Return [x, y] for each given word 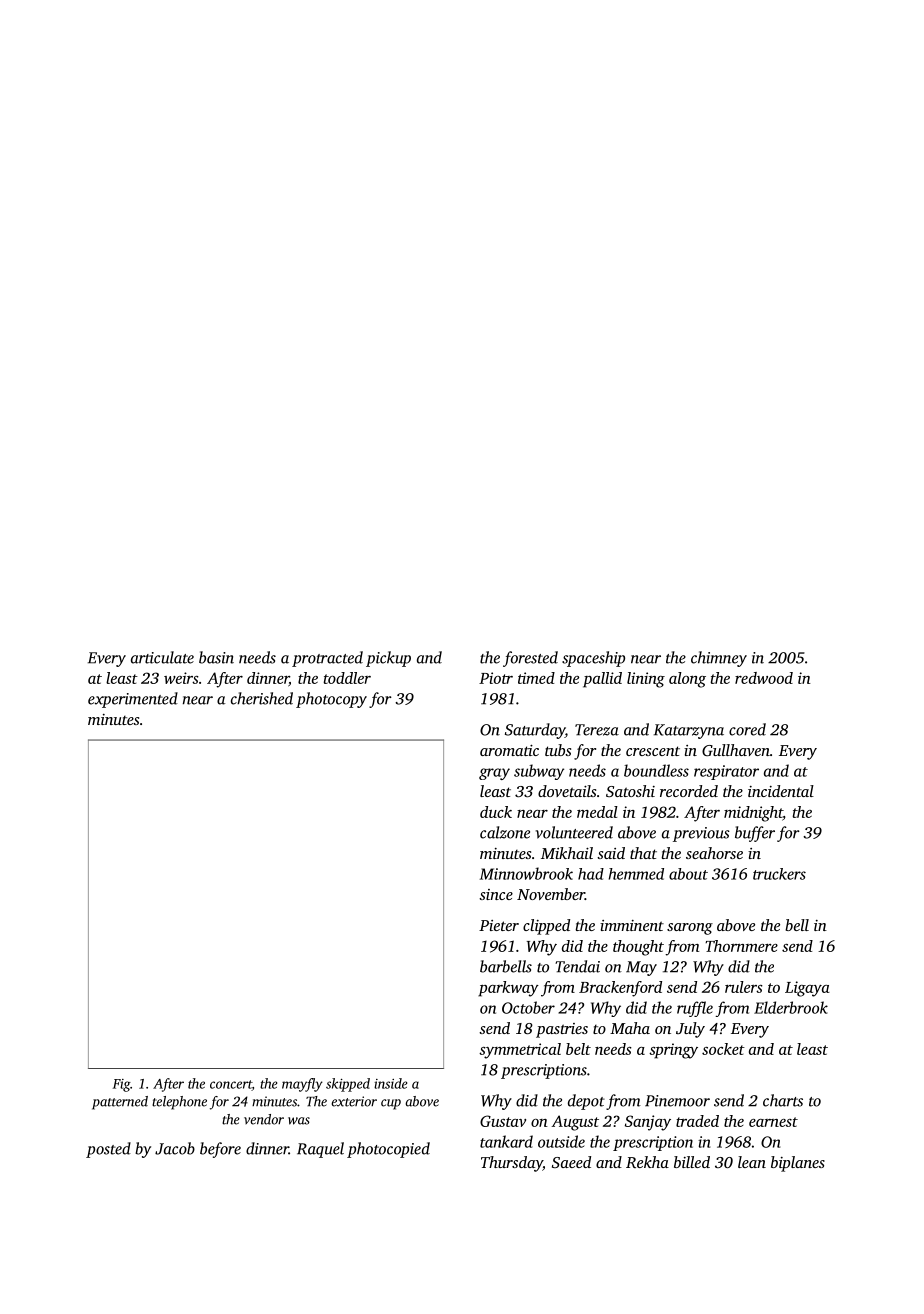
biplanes [798, 1164]
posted [108, 1150]
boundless [656, 770]
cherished [262, 698]
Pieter [499, 925]
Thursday [512, 1164]
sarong [690, 929]
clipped [546, 927]
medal [597, 812]
